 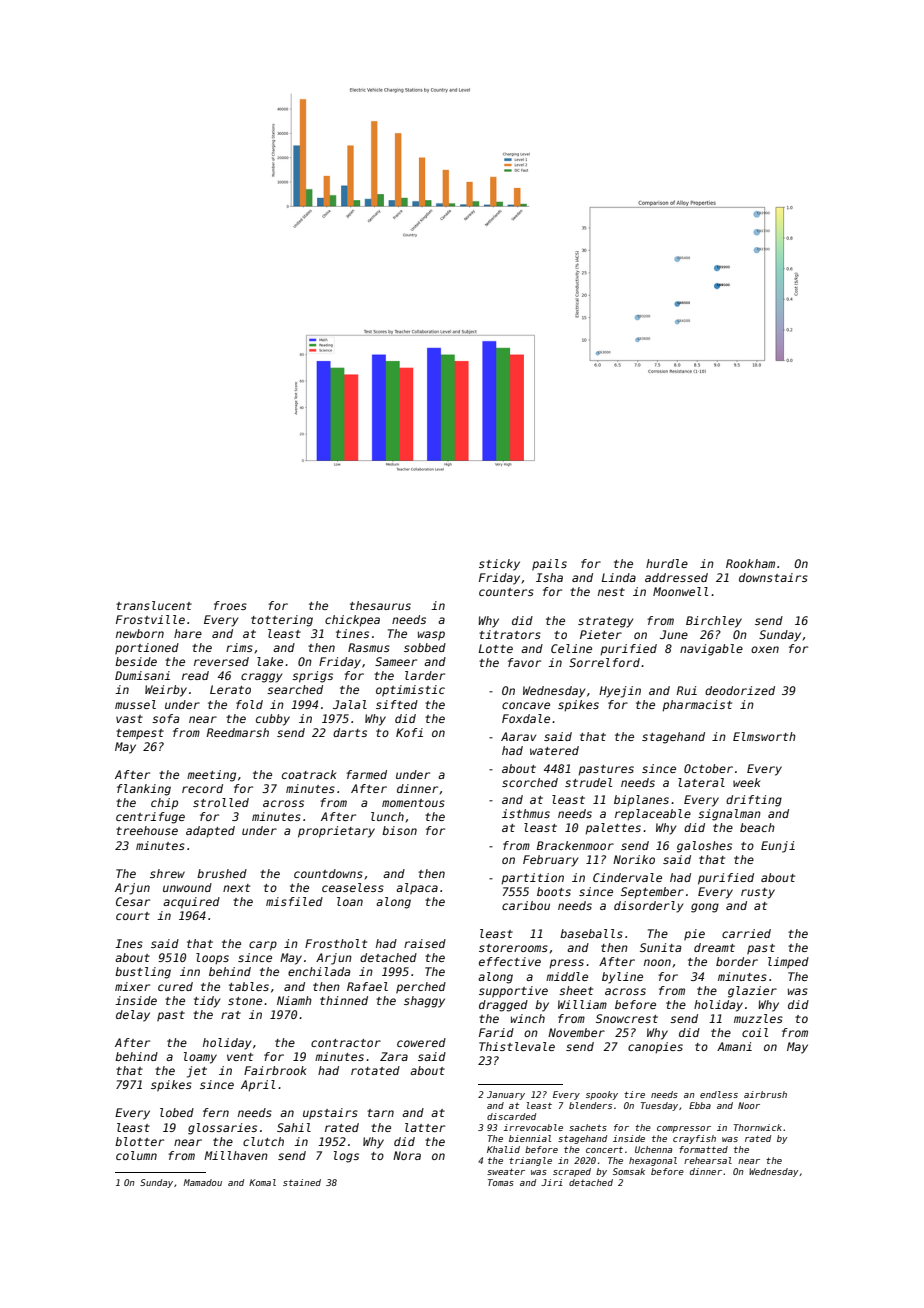 What do you see at coordinates (154, 605) in the screenshot?
I see `translucent` at bounding box center [154, 605].
